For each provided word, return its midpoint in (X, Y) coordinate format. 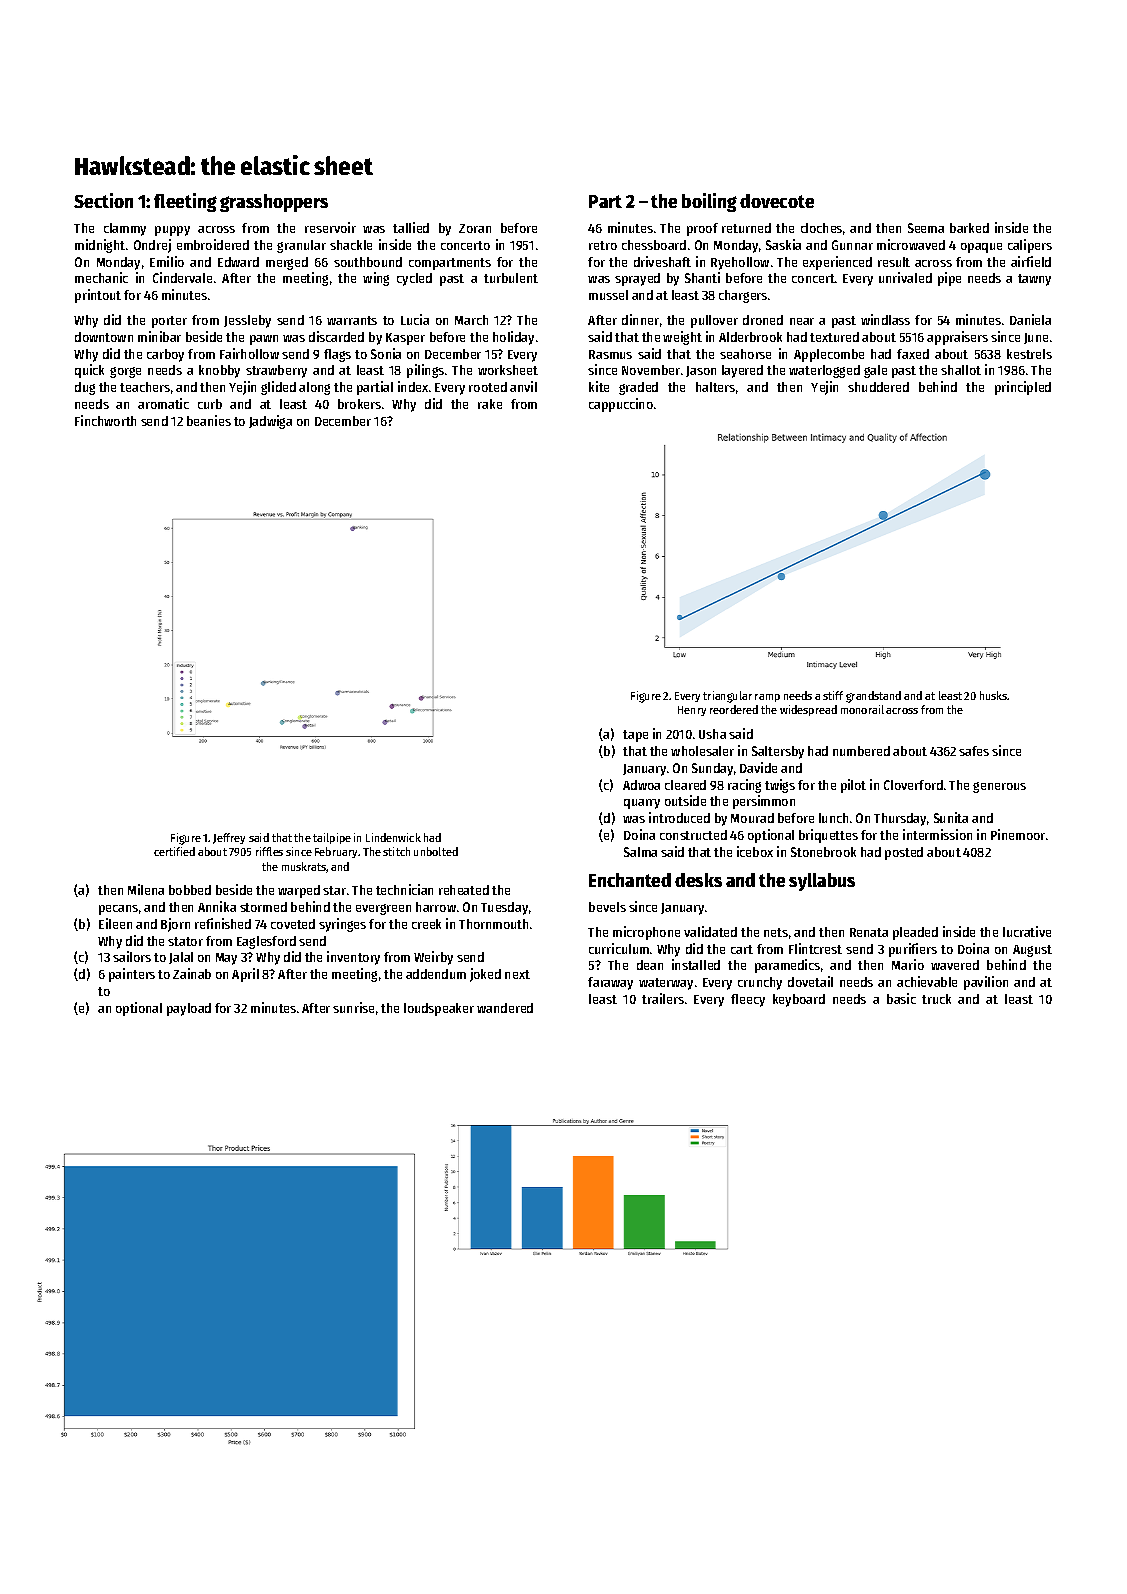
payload (189, 1009)
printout (98, 296)
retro (603, 245)
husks (994, 695)
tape (635, 736)
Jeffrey (229, 838)
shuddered (878, 387)
